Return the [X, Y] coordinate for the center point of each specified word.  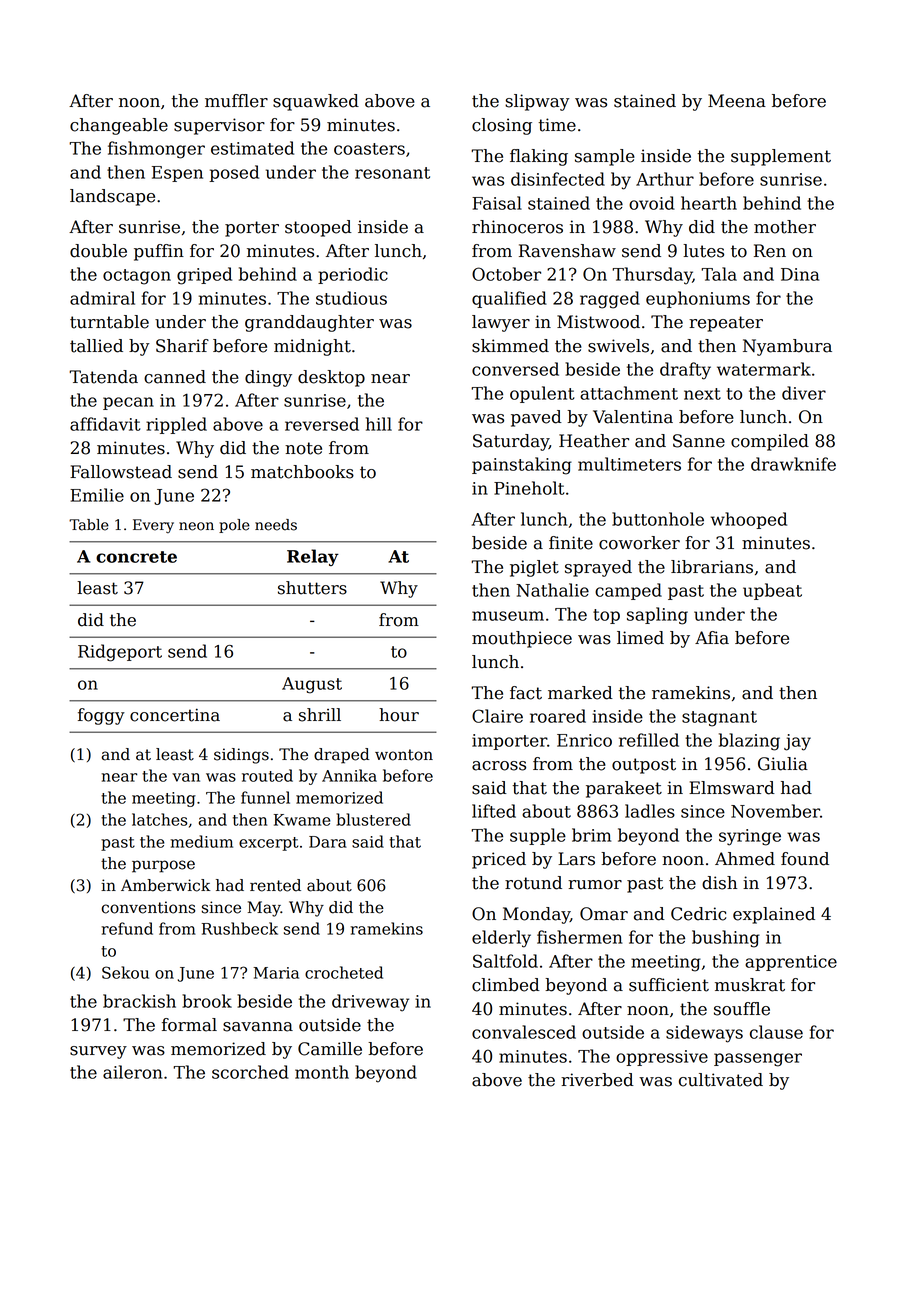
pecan [128, 403]
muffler [236, 101]
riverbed [597, 1080]
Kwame [302, 820]
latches [159, 819]
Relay [313, 557]
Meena [737, 101]
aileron [133, 1072]
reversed [322, 424]
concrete [136, 557]
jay [797, 742]
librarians [712, 567]
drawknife [793, 464]
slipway [537, 102]
